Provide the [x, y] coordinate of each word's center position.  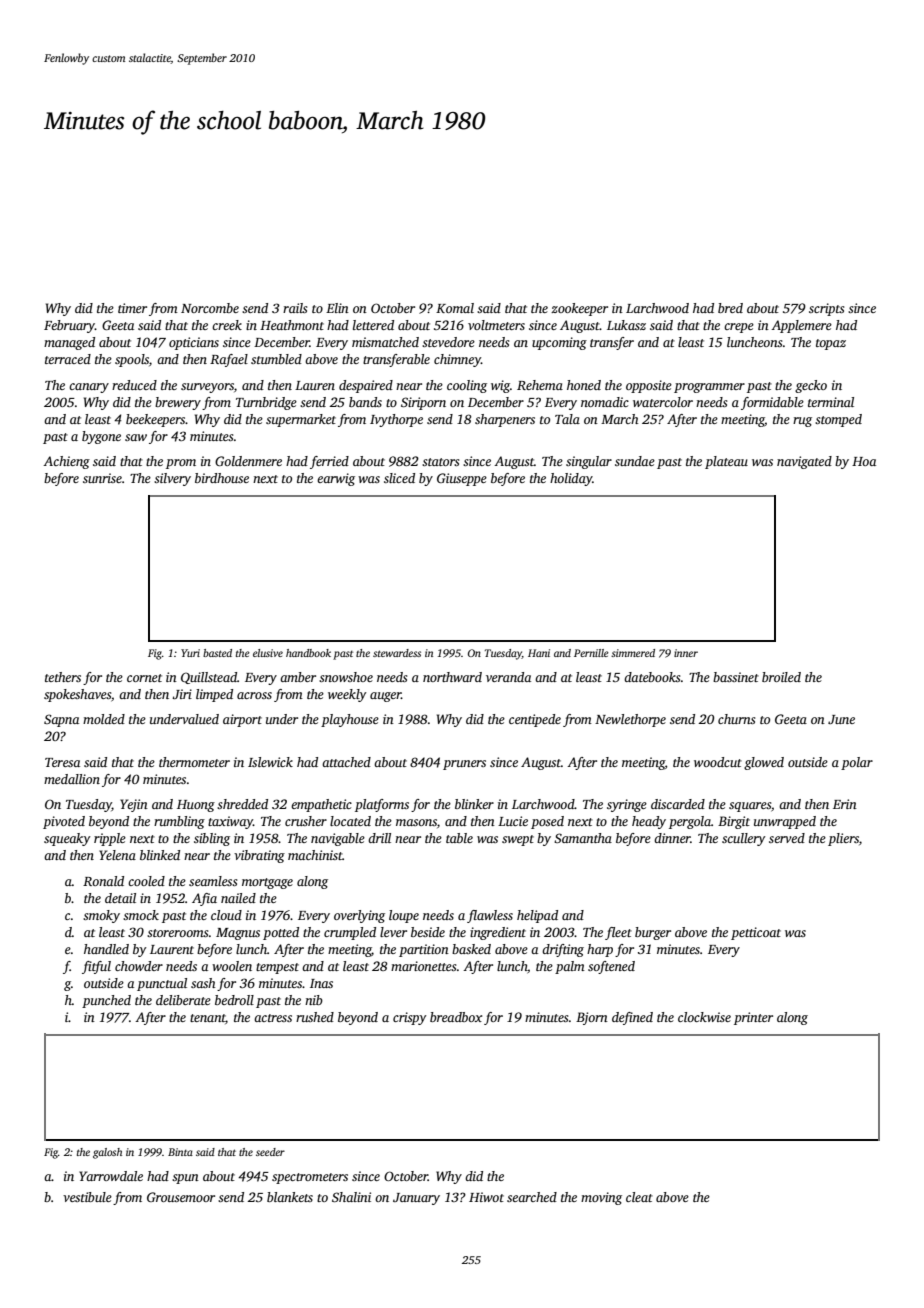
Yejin [134, 805]
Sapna [61, 720]
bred [730, 308]
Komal [455, 308]
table [459, 838]
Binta [180, 1152]
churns [736, 719]
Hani [539, 653]
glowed [764, 763]
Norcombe [210, 308]
